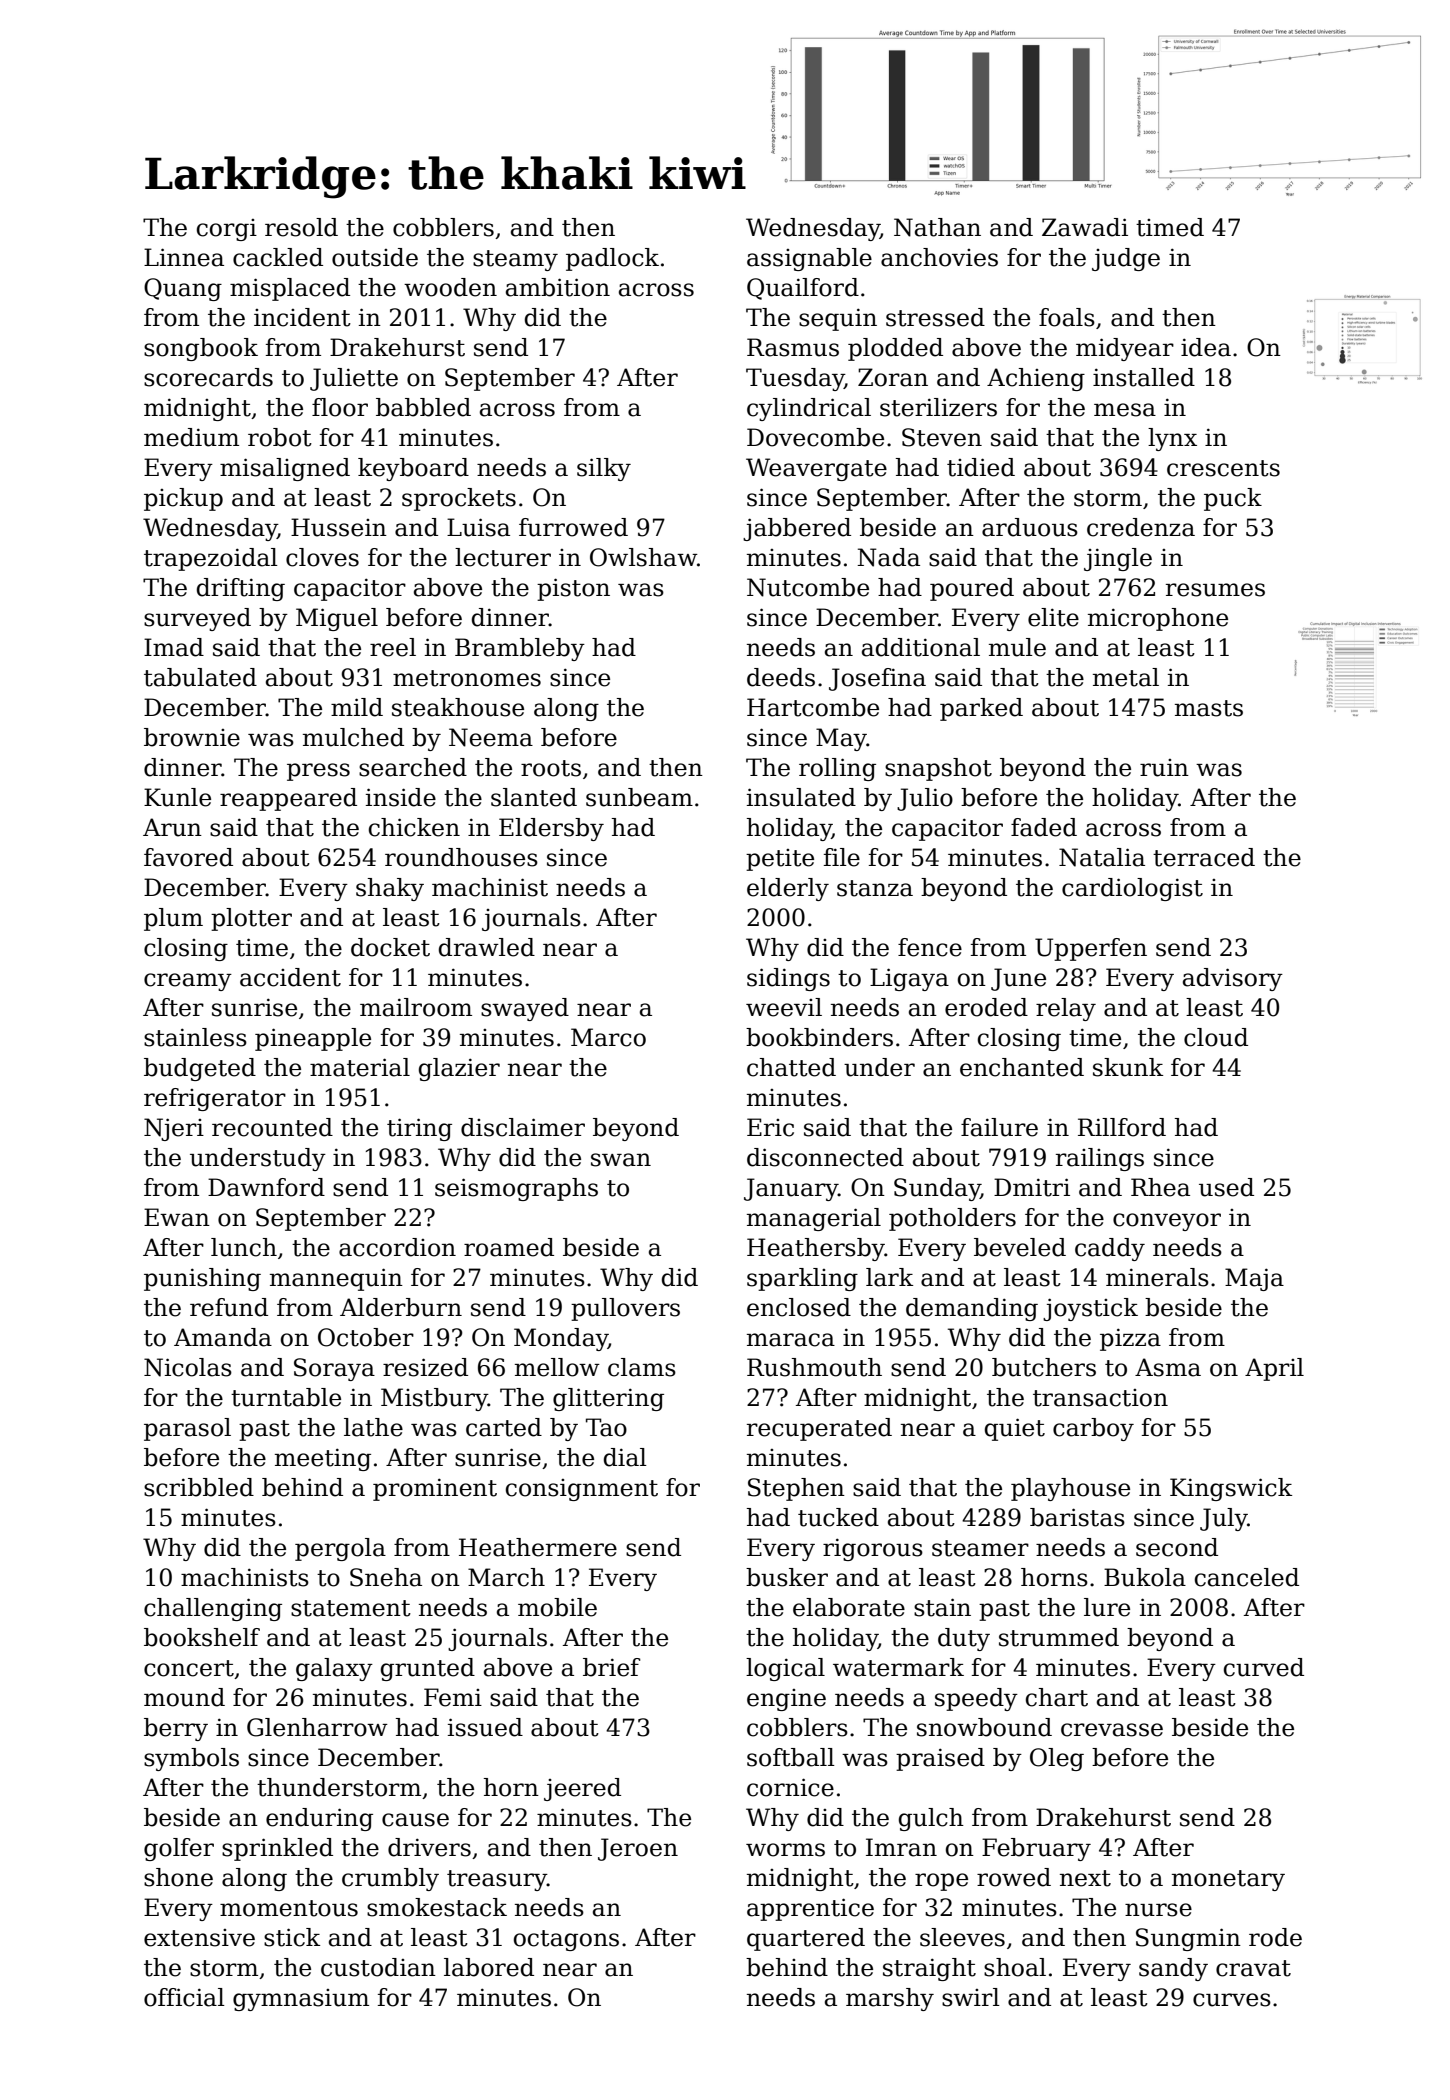 The height and width of the document is (2100, 1450). Describe the element at coordinates (558, 287) in the document. I see `ambition` at that location.
